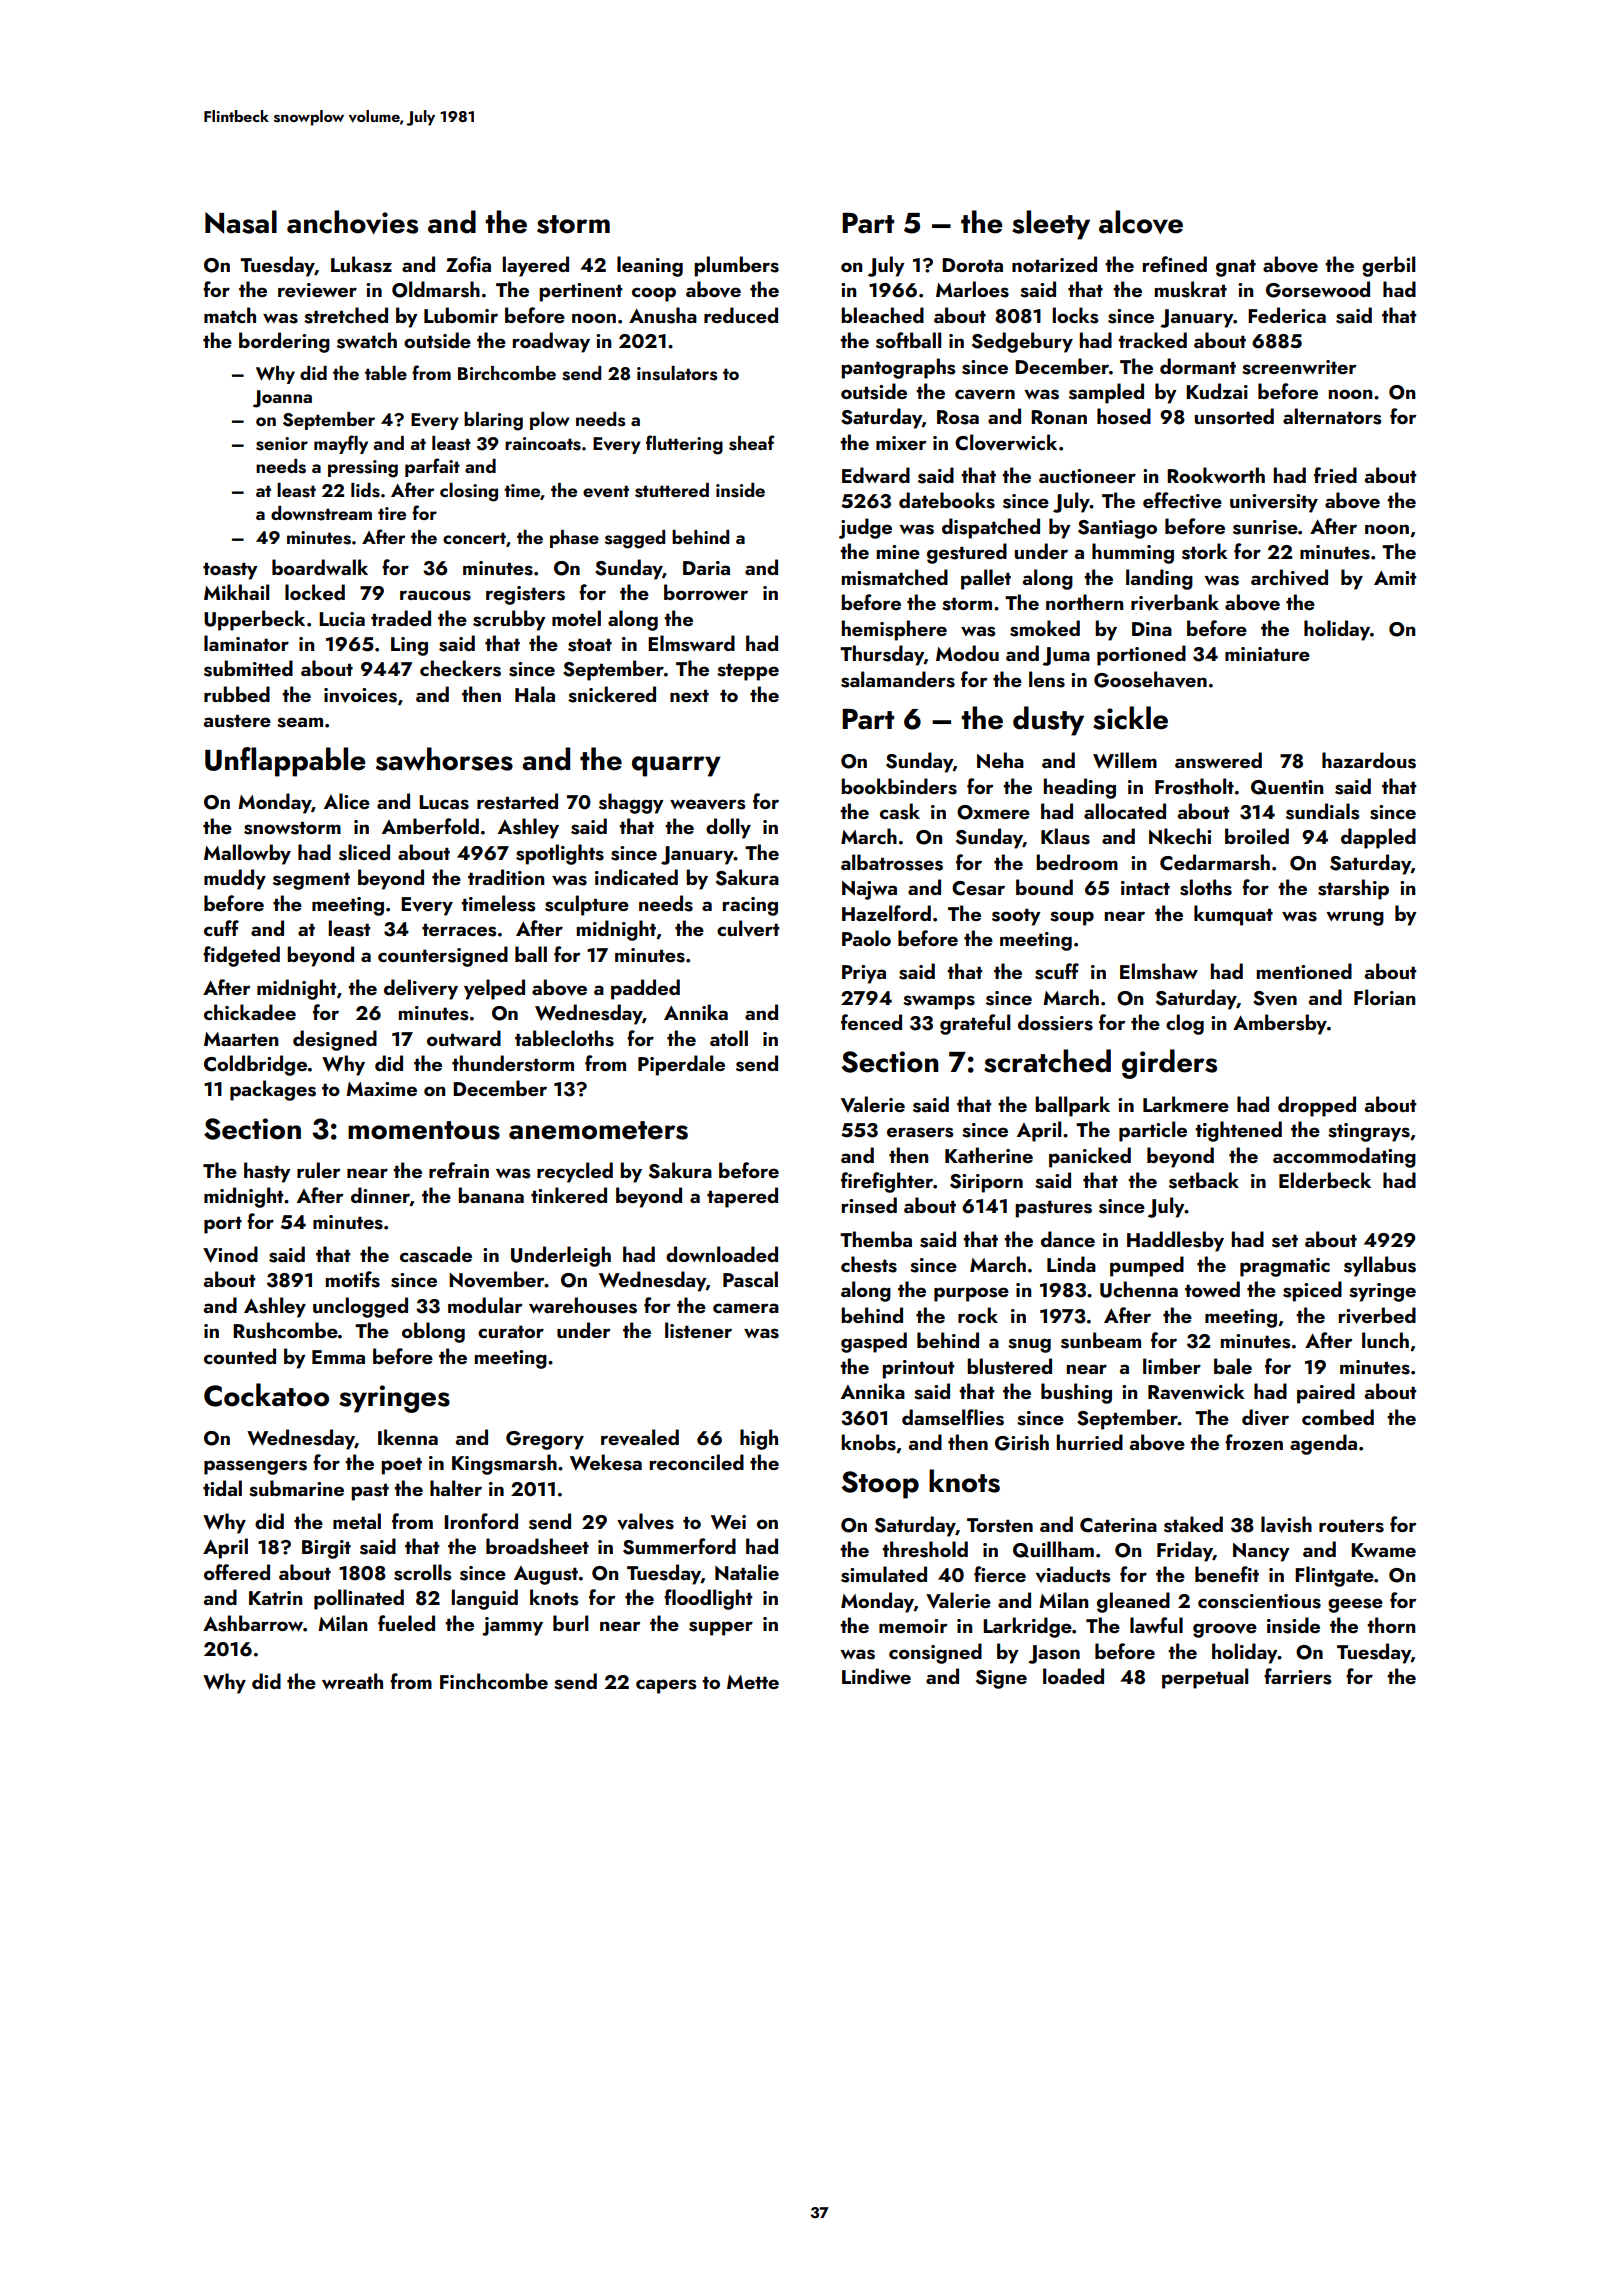  Describe the element at coordinates (1286, 1524) in the document. I see `lavish` at that location.
